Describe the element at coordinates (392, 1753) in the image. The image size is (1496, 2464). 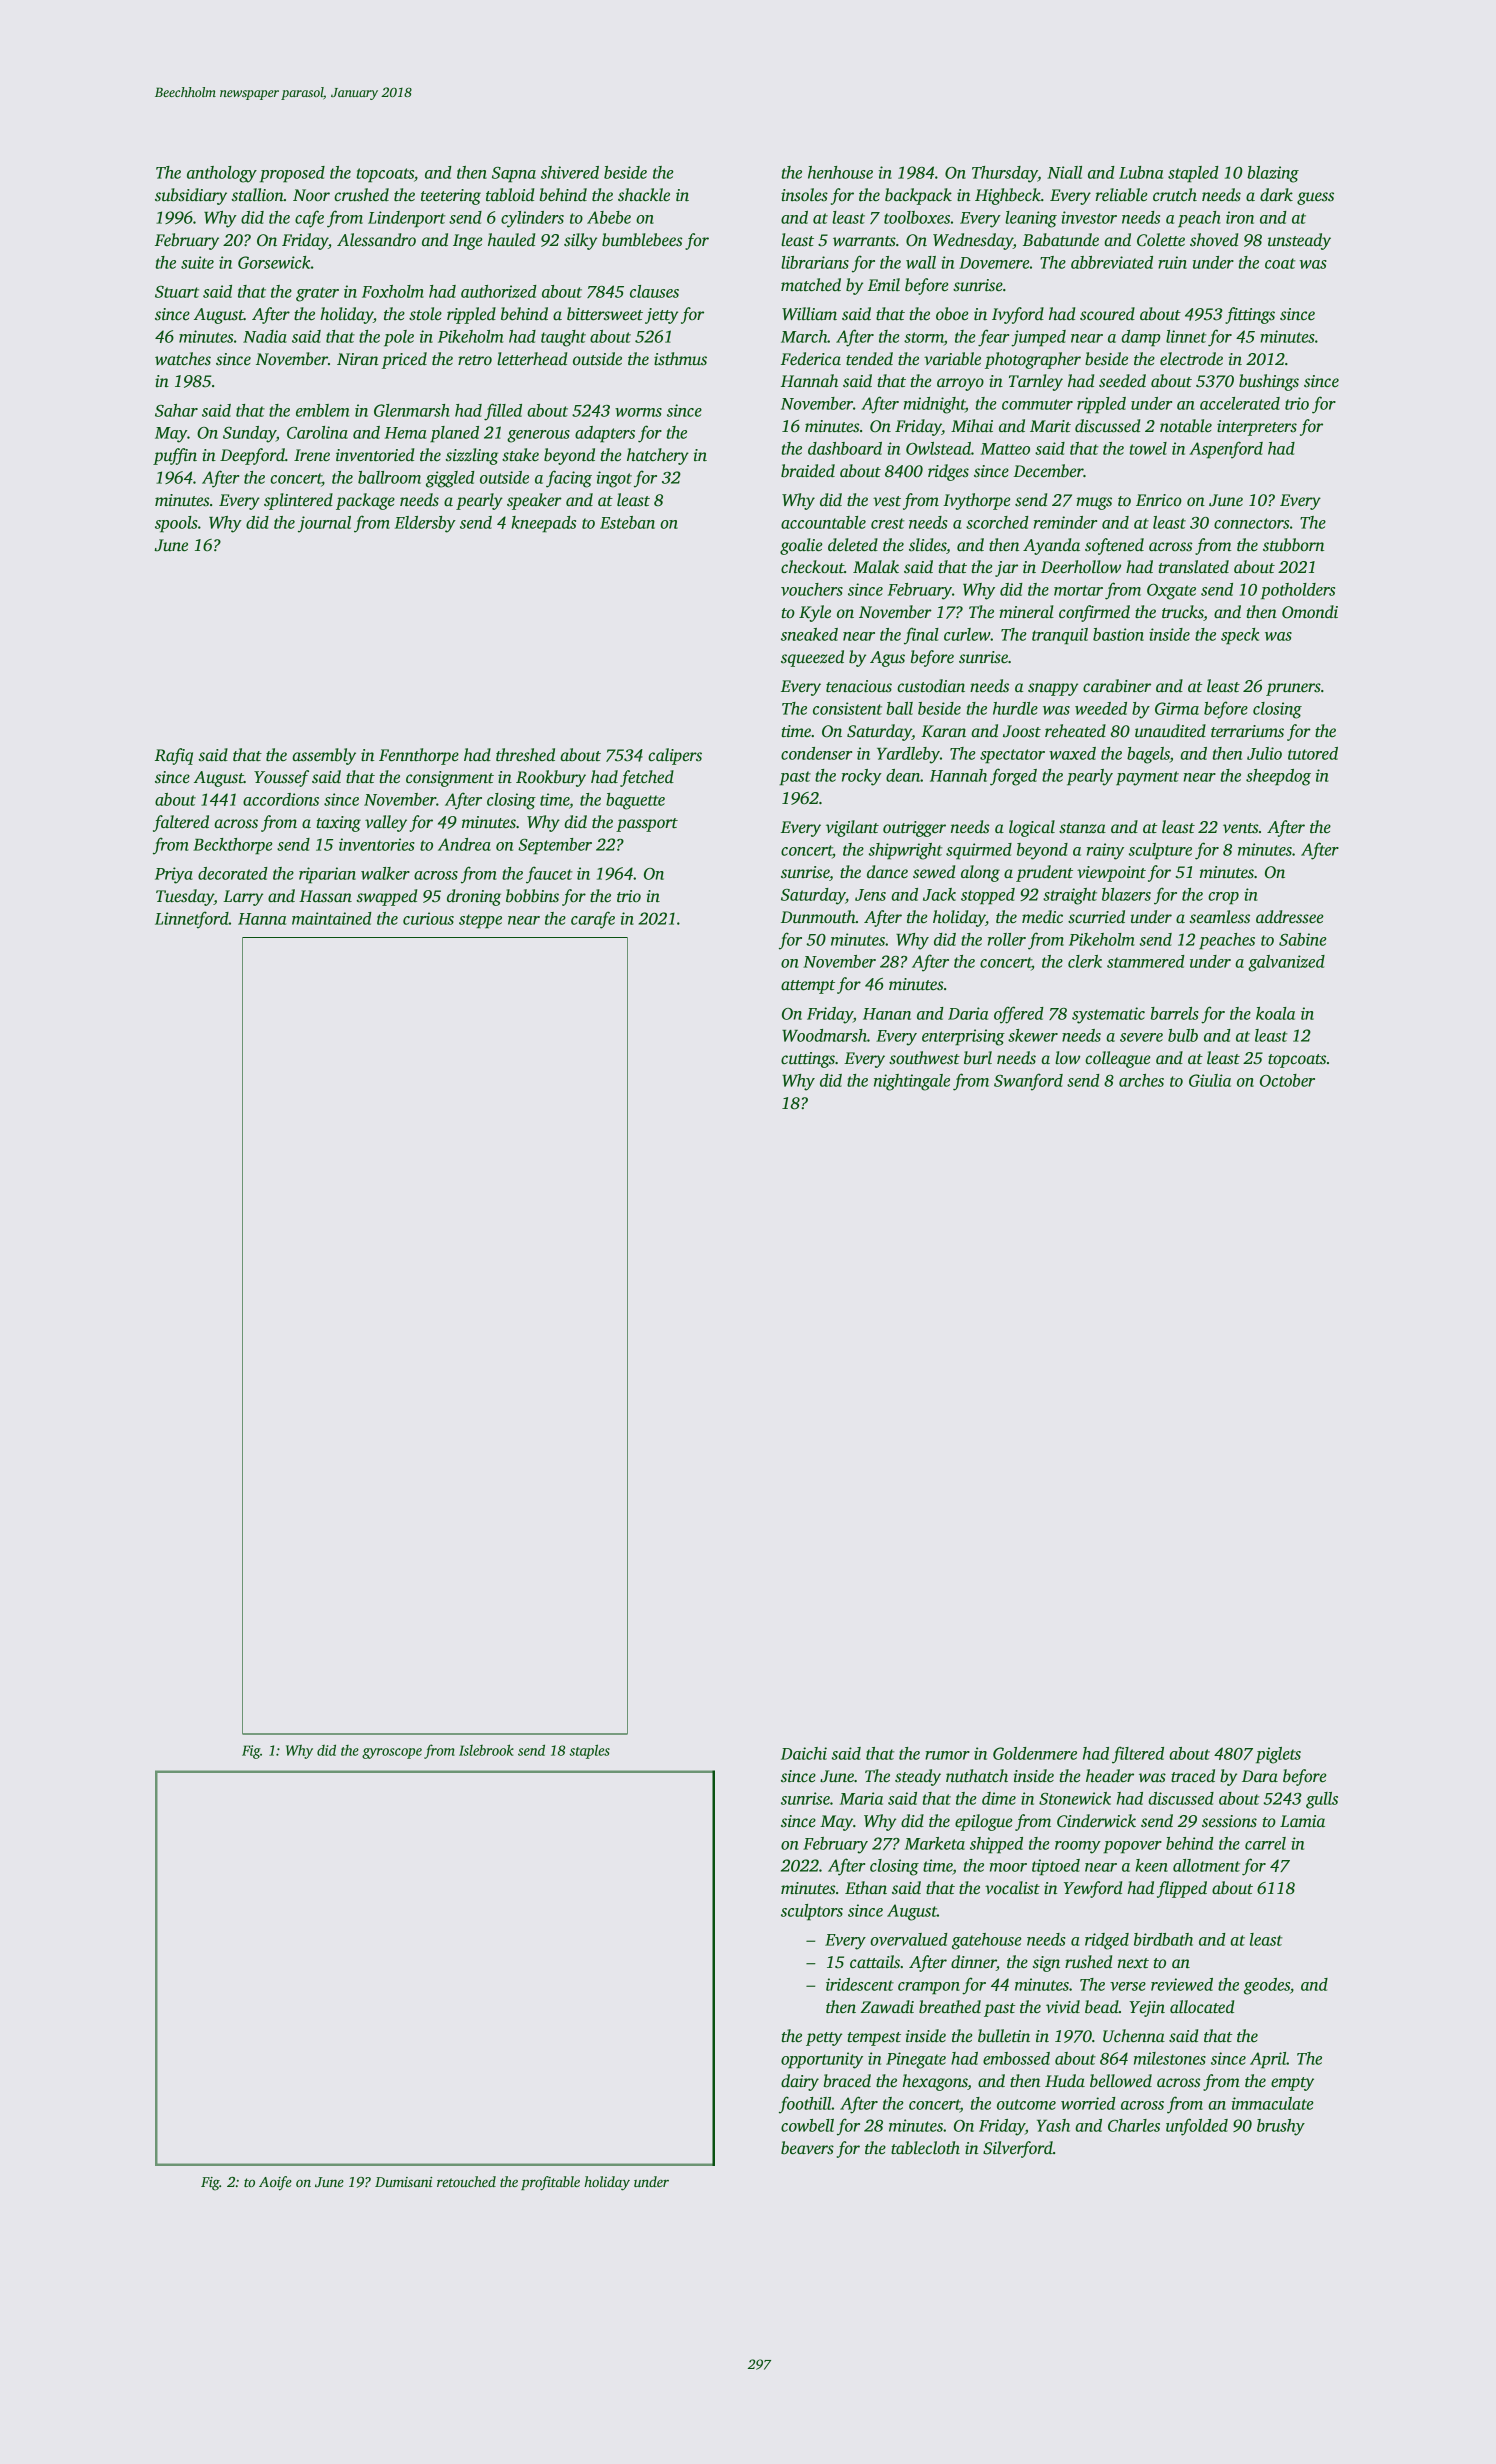
I see `gyroscope` at that location.
